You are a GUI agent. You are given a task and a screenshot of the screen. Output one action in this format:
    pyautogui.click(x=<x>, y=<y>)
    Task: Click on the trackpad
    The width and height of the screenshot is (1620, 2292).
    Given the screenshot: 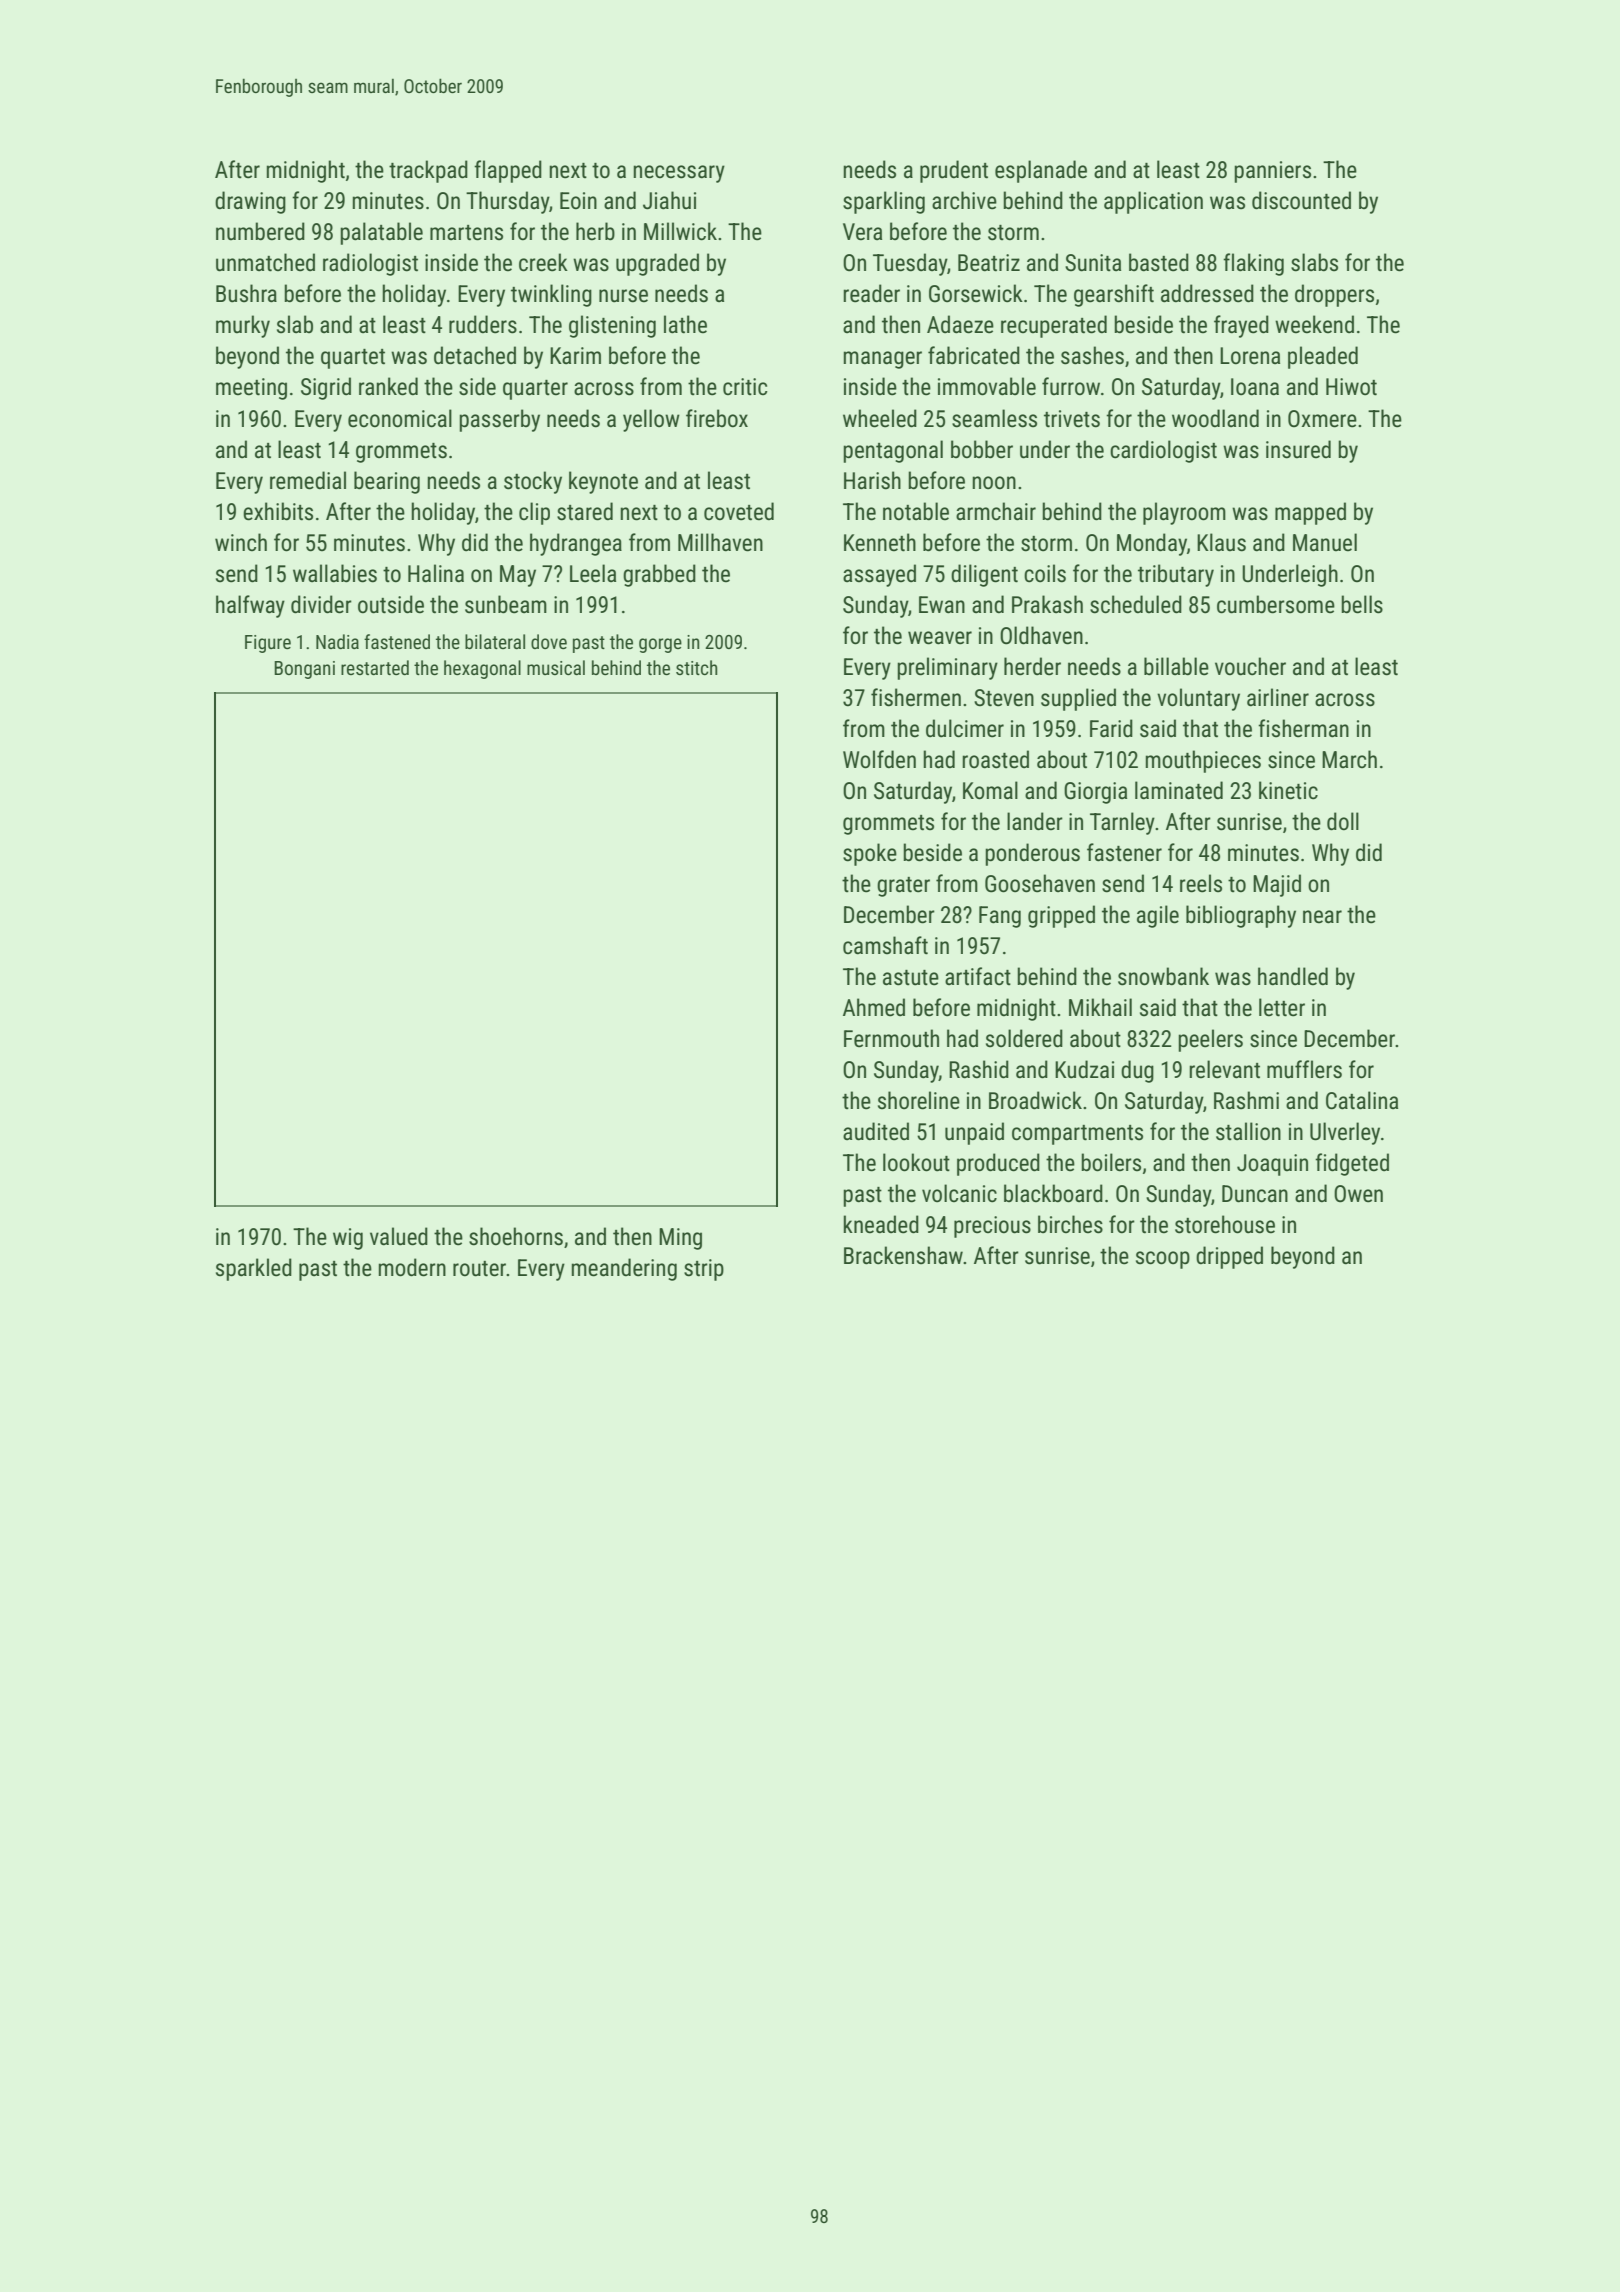 What is the action you would take?
    pyautogui.click(x=428, y=171)
